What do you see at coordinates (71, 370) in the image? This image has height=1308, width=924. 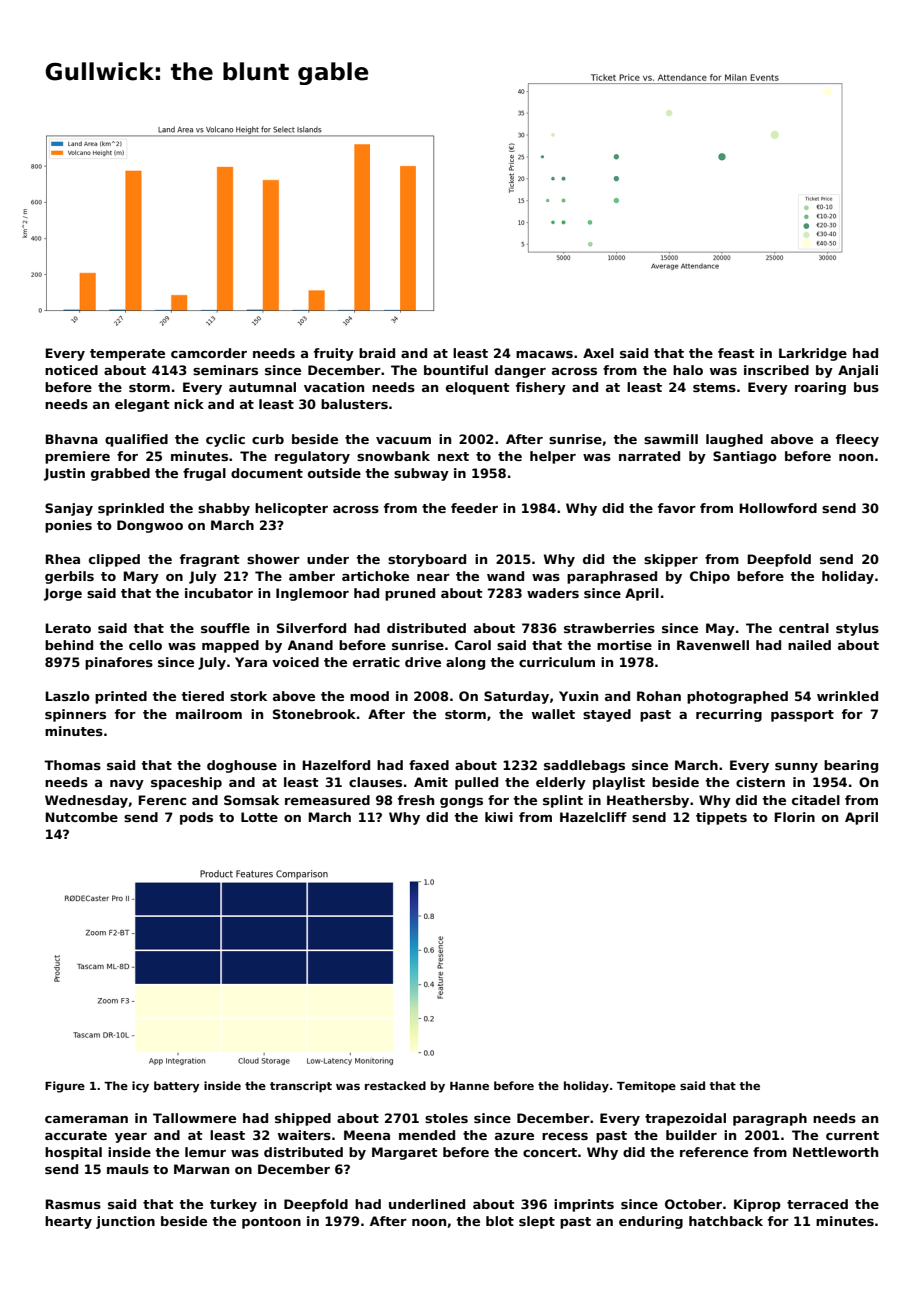 I see `noticed` at bounding box center [71, 370].
